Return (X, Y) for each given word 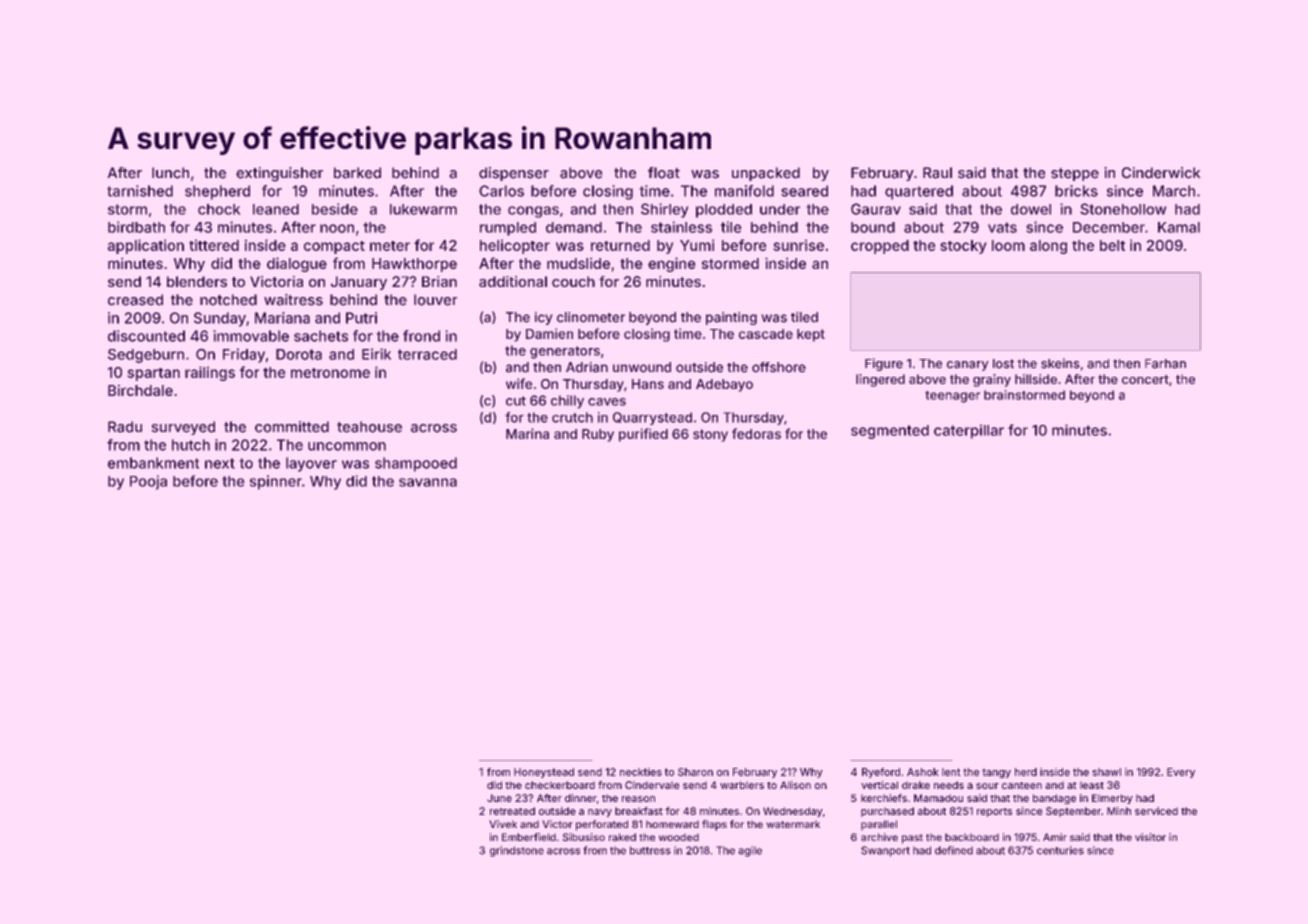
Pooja (148, 482)
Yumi (697, 245)
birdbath (136, 227)
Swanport (885, 851)
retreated (512, 811)
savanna (428, 482)
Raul (937, 173)
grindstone (517, 851)
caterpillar (969, 431)
